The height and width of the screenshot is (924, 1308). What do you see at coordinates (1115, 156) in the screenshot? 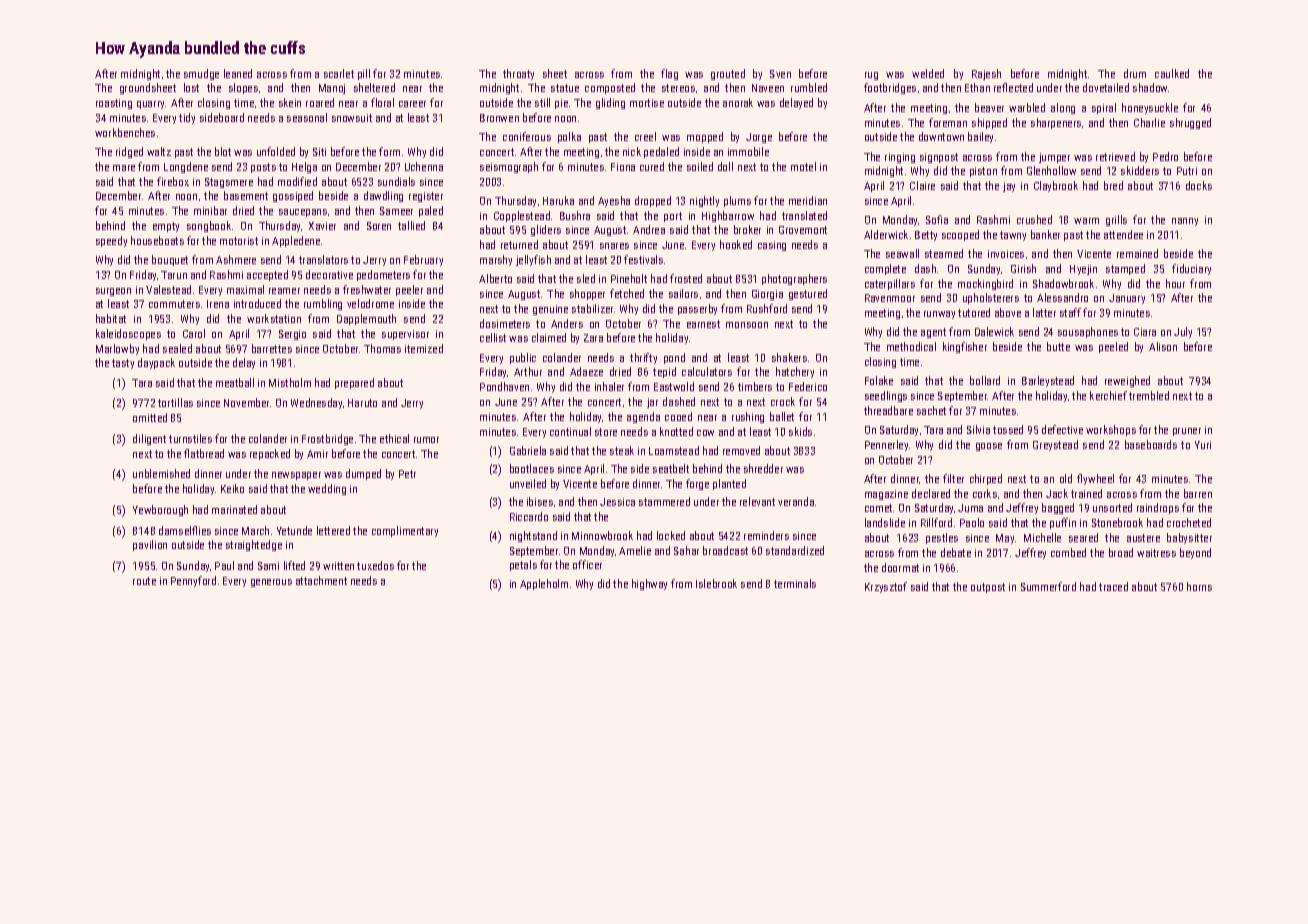
I see `retrieved` at bounding box center [1115, 156].
